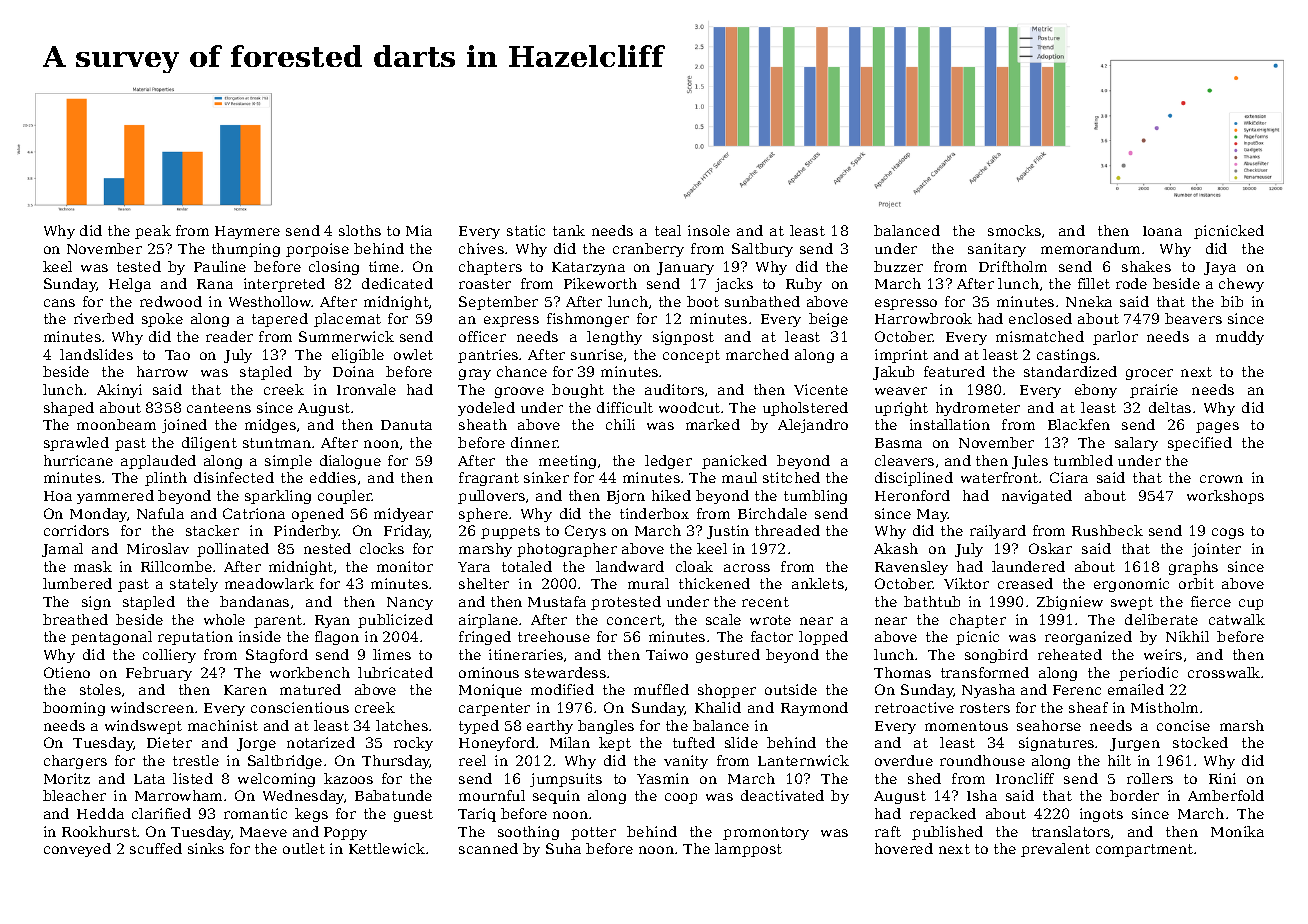  What do you see at coordinates (1040, 318) in the screenshot?
I see `enclosed` at bounding box center [1040, 318].
